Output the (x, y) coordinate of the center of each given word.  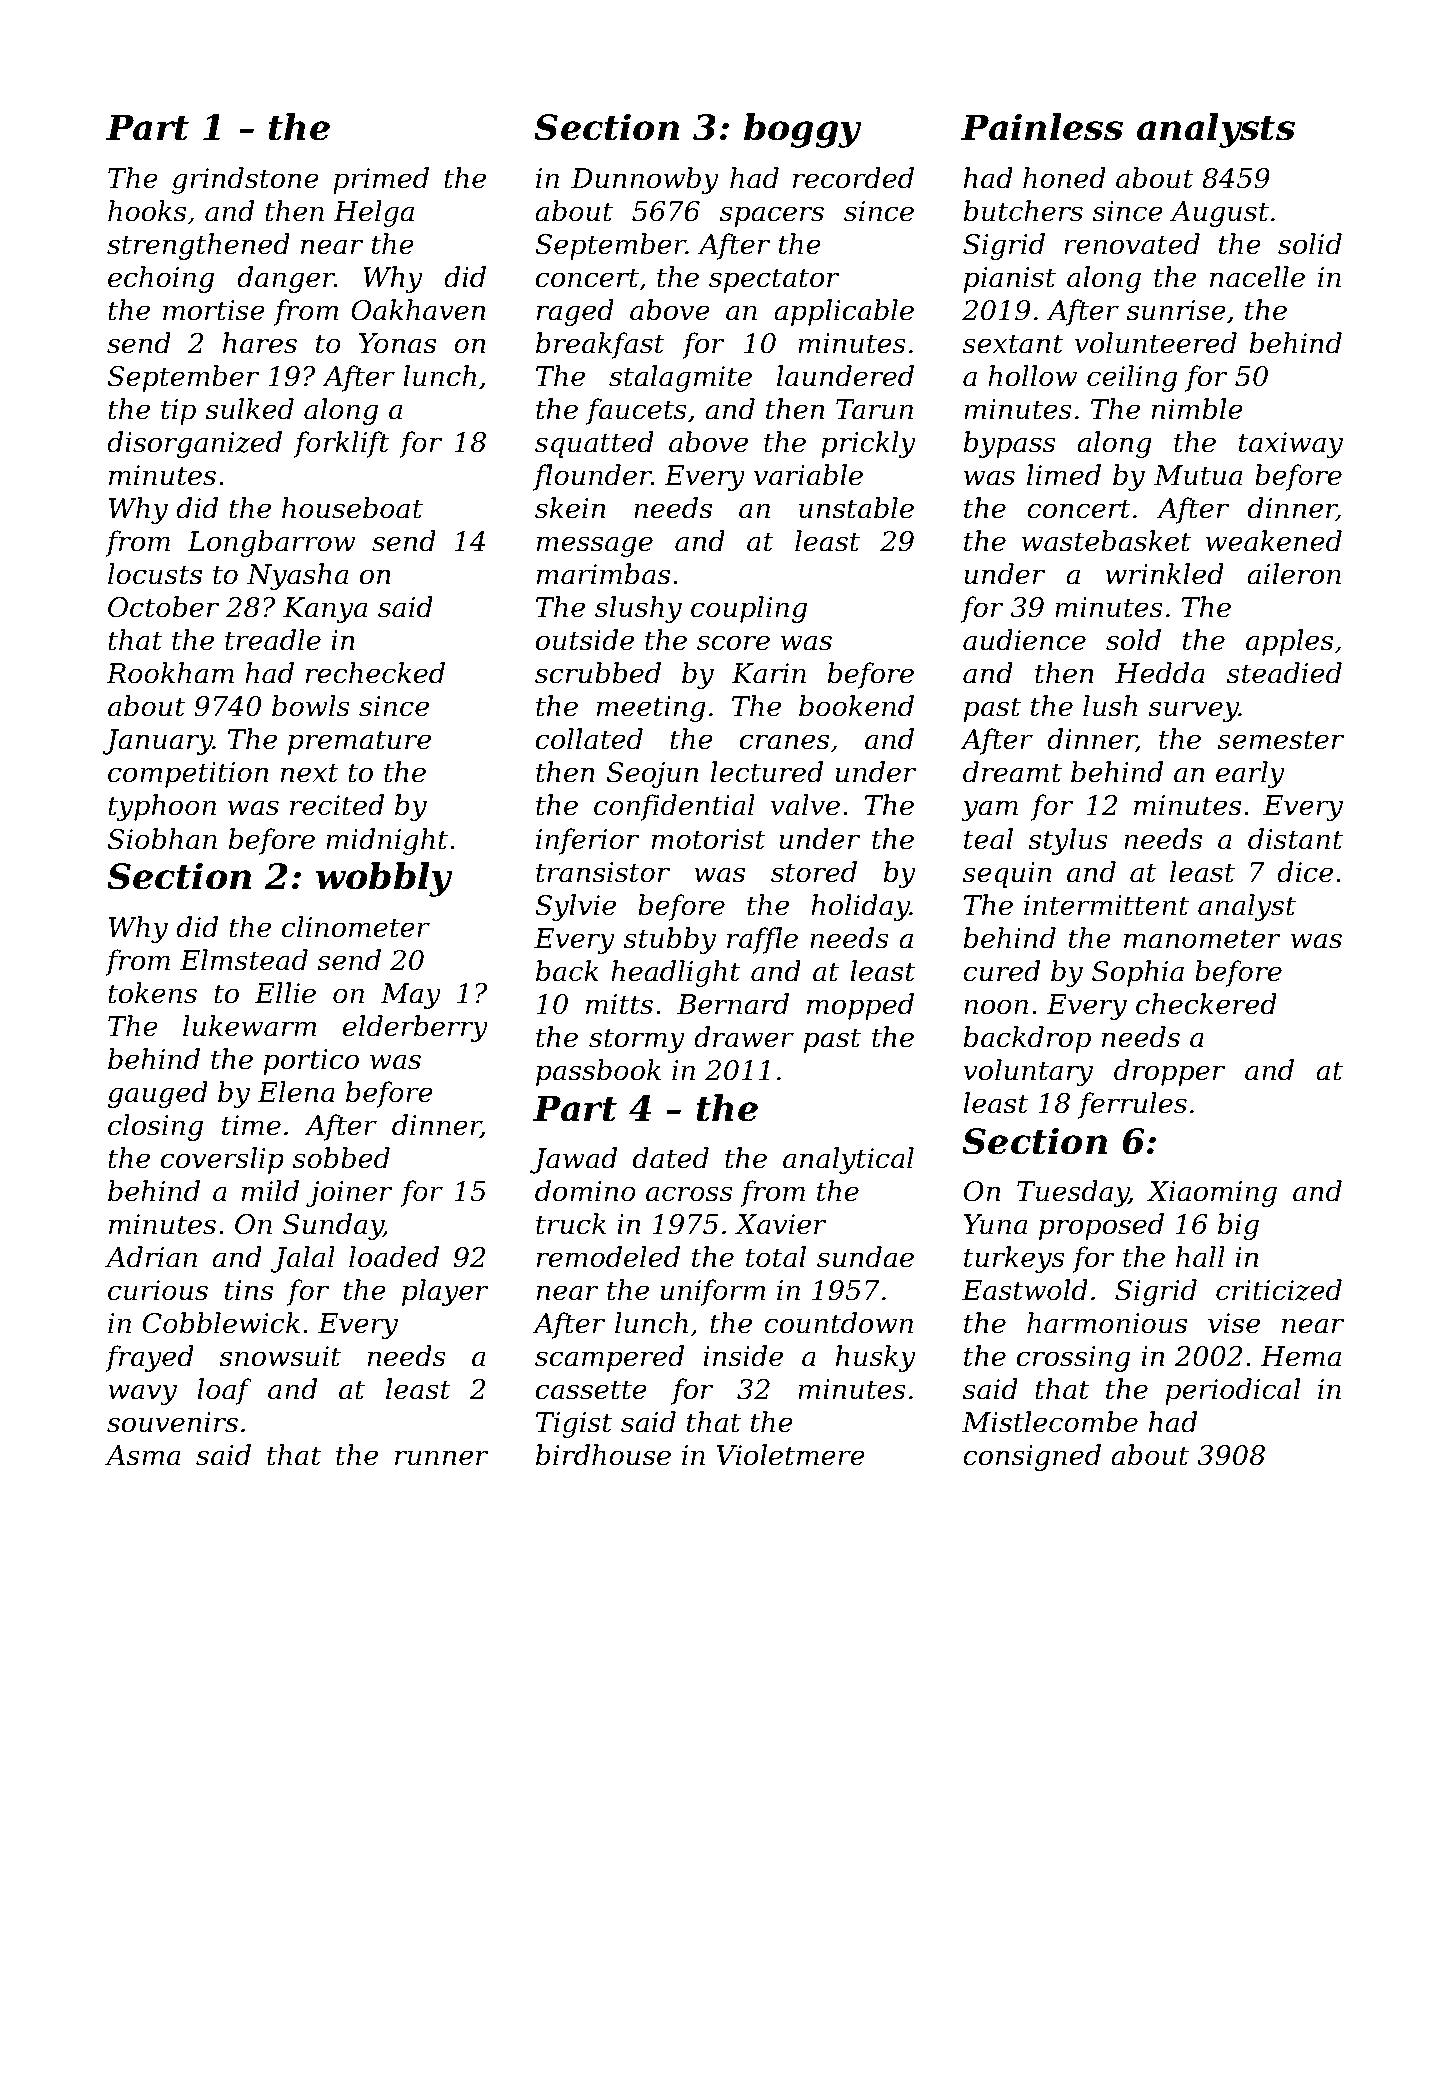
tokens (152, 993)
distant (1295, 839)
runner (442, 1458)
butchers (1023, 211)
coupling (749, 609)
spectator (774, 280)
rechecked (375, 673)
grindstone (245, 180)
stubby (670, 940)
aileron (1294, 574)
